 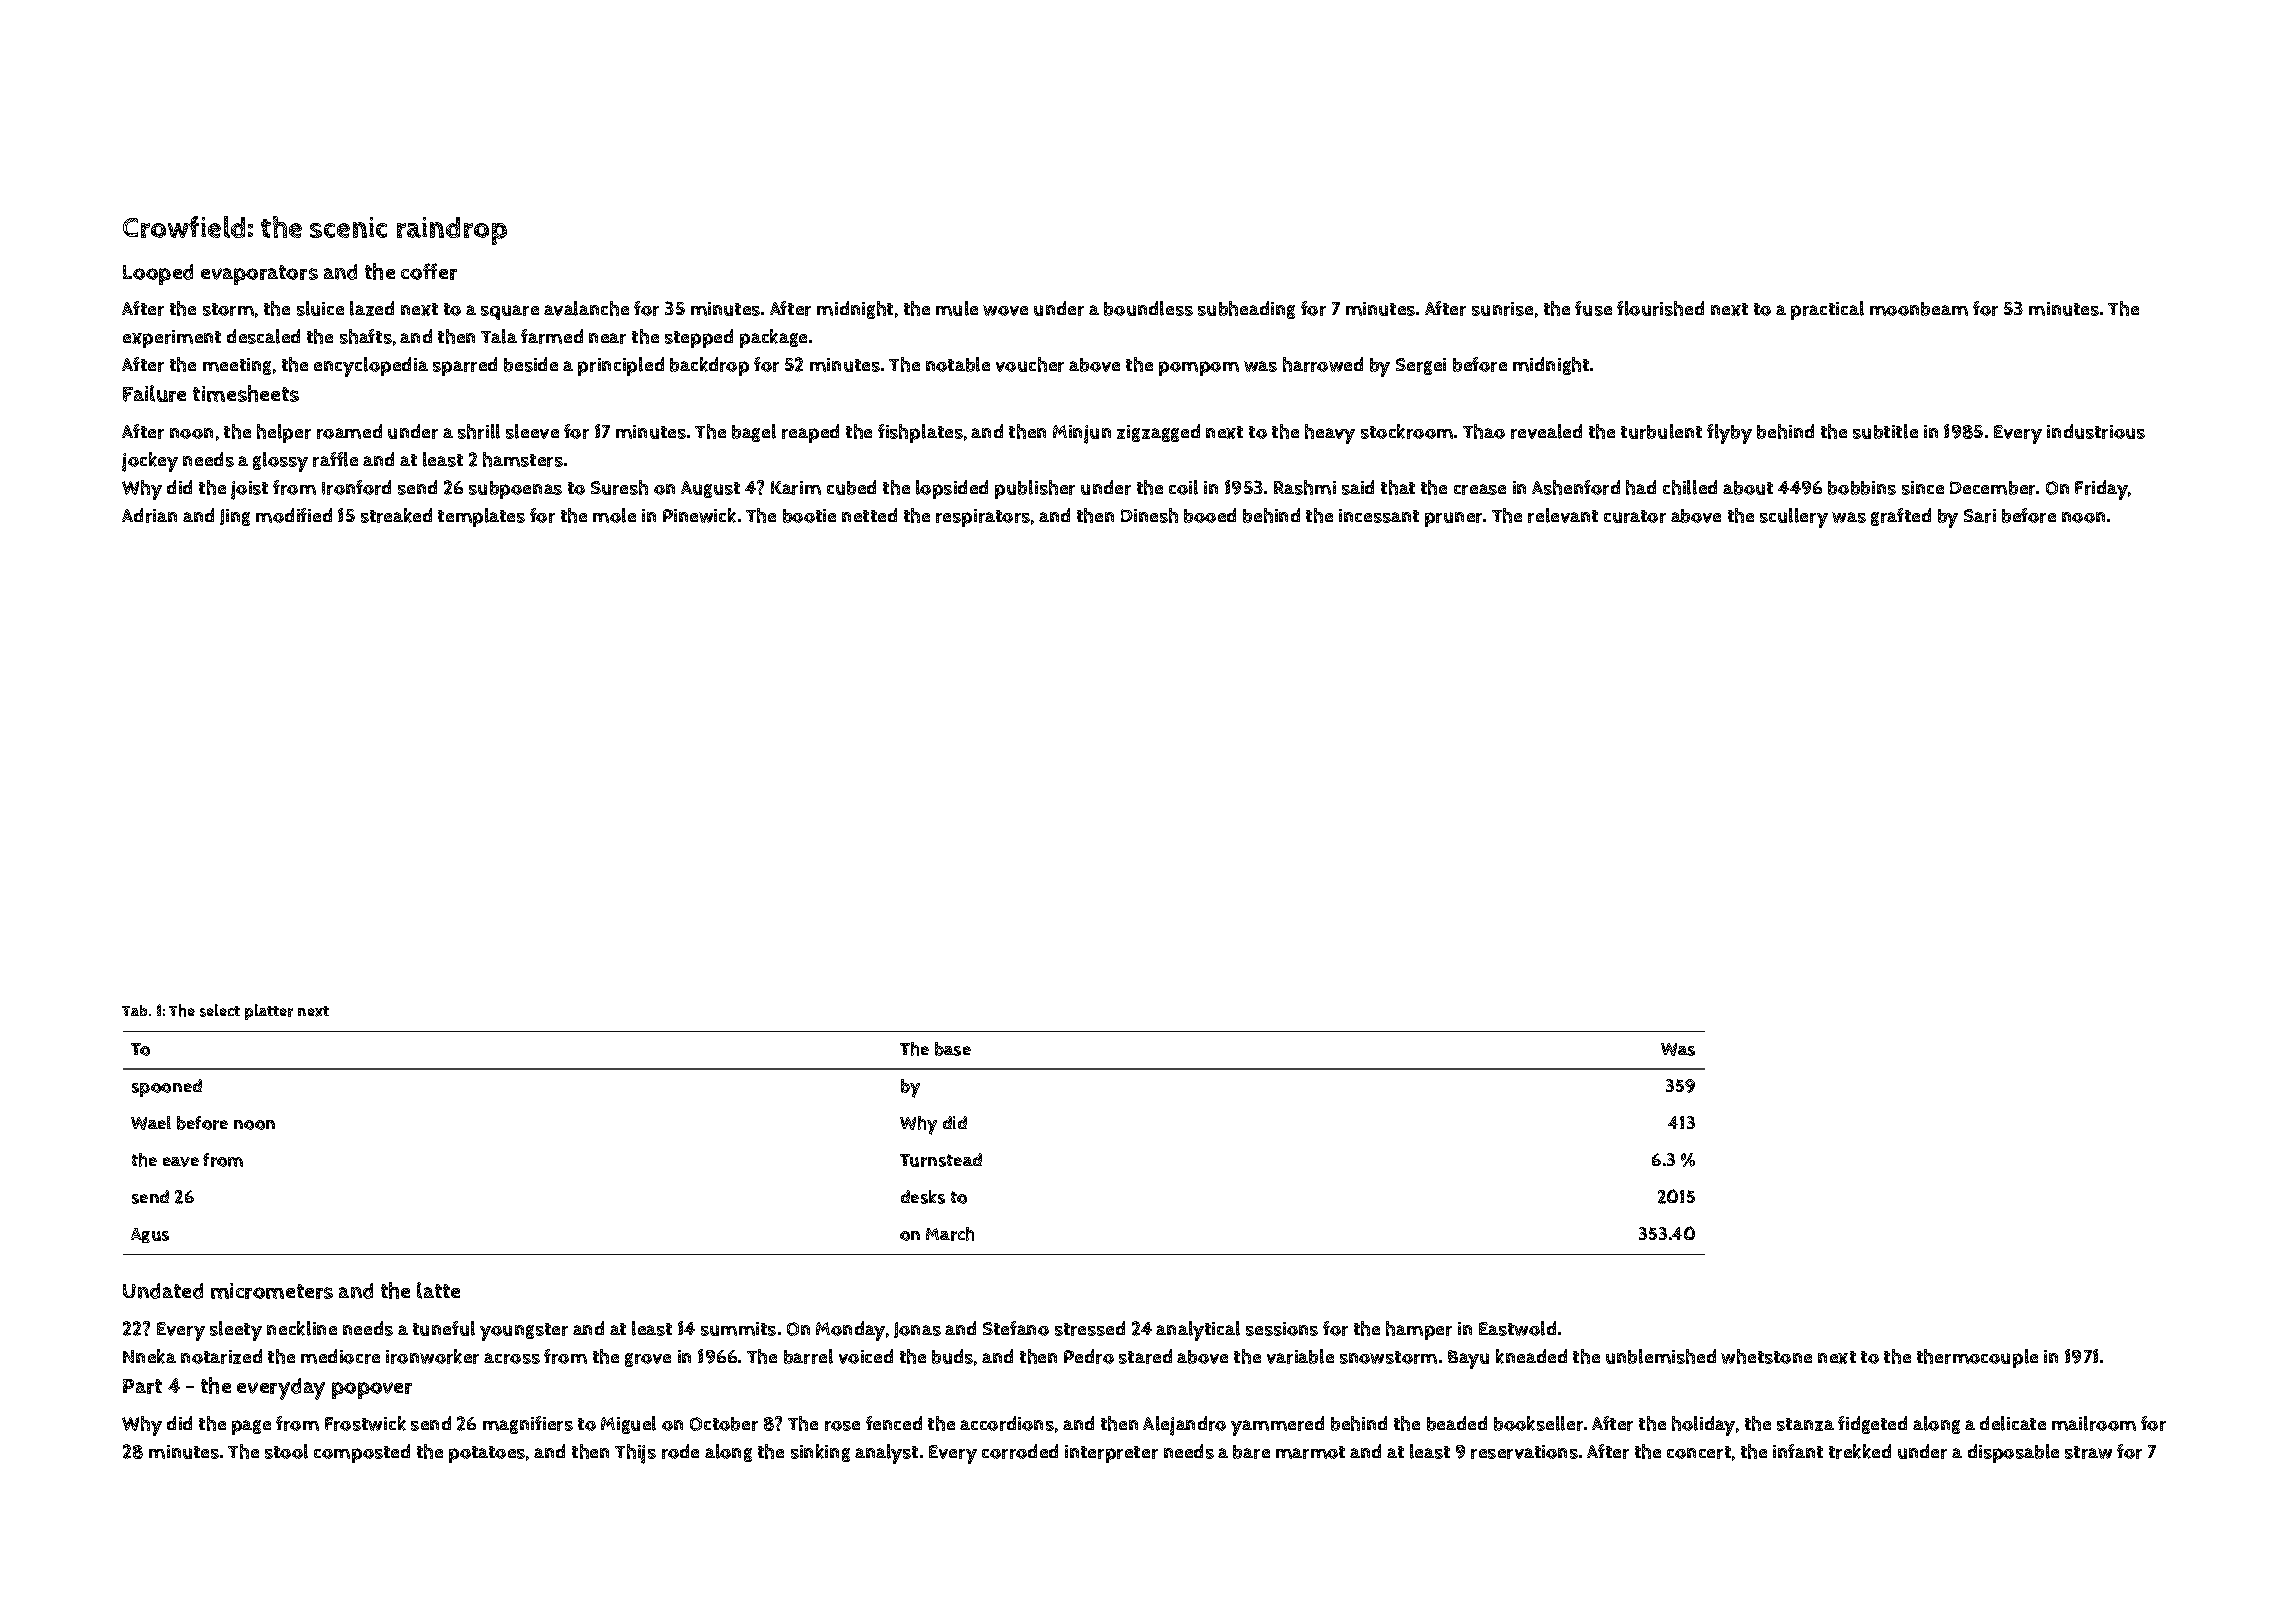 What do you see at coordinates (920, 433) in the screenshot?
I see `fishplates` at bounding box center [920, 433].
